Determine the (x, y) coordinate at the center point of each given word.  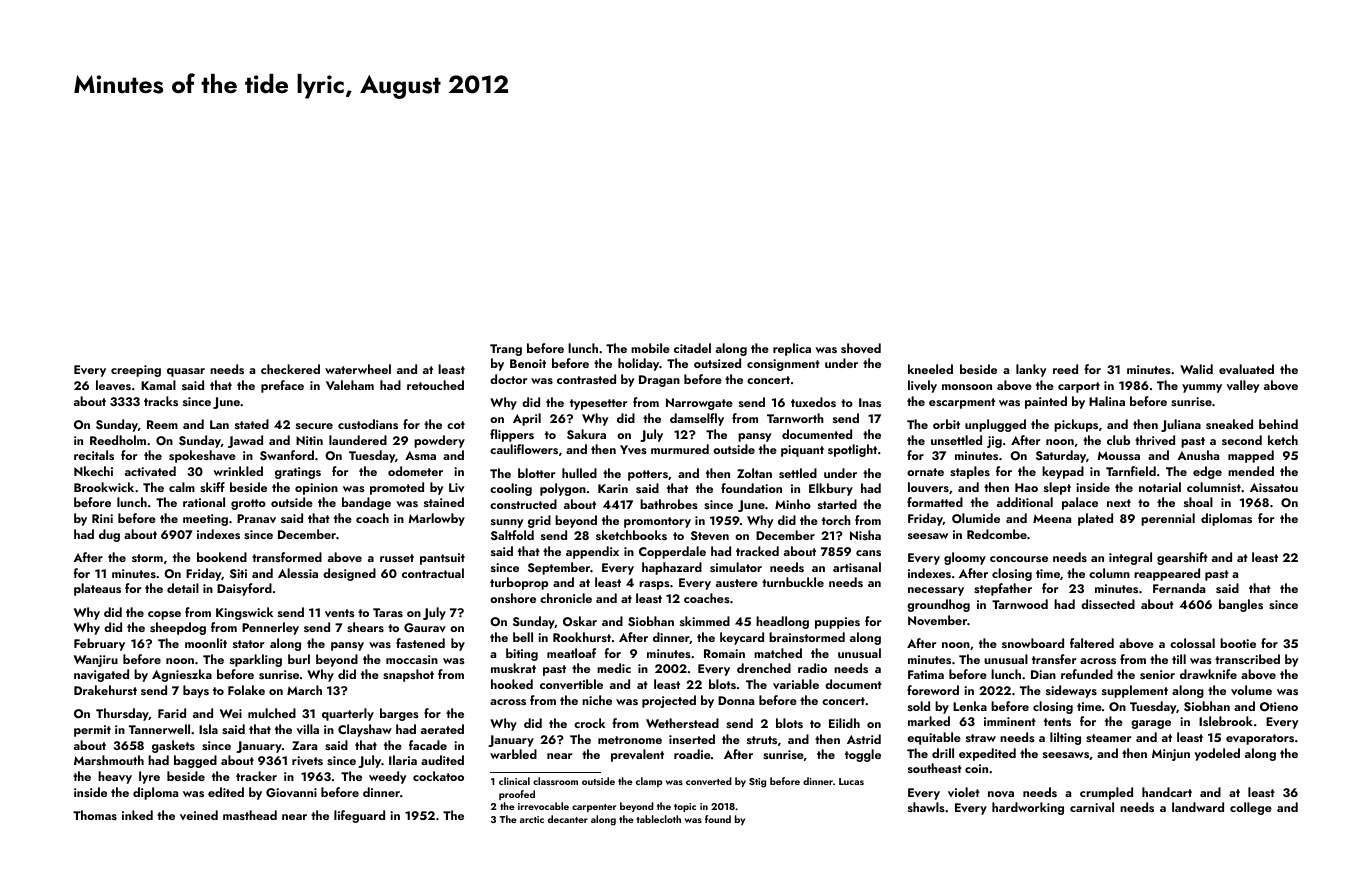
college (1251, 808)
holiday (638, 364)
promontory (657, 522)
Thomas (95, 815)
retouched (435, 385)
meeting (205, 520)
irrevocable (543, 806)
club (1118, 440)
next (1119, 503)
